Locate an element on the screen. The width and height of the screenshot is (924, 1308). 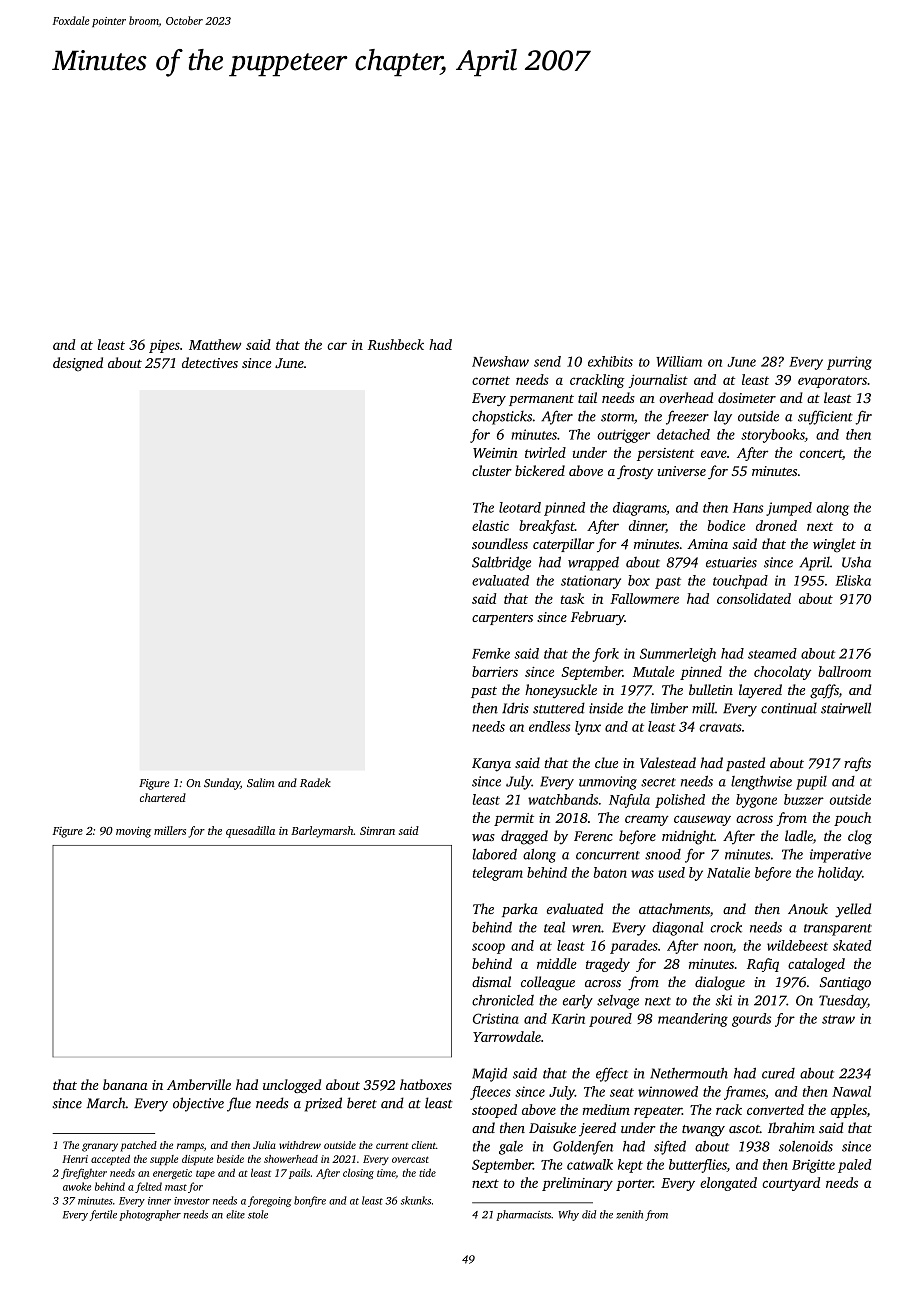
Sunday is located at coordinates (222, 784).
